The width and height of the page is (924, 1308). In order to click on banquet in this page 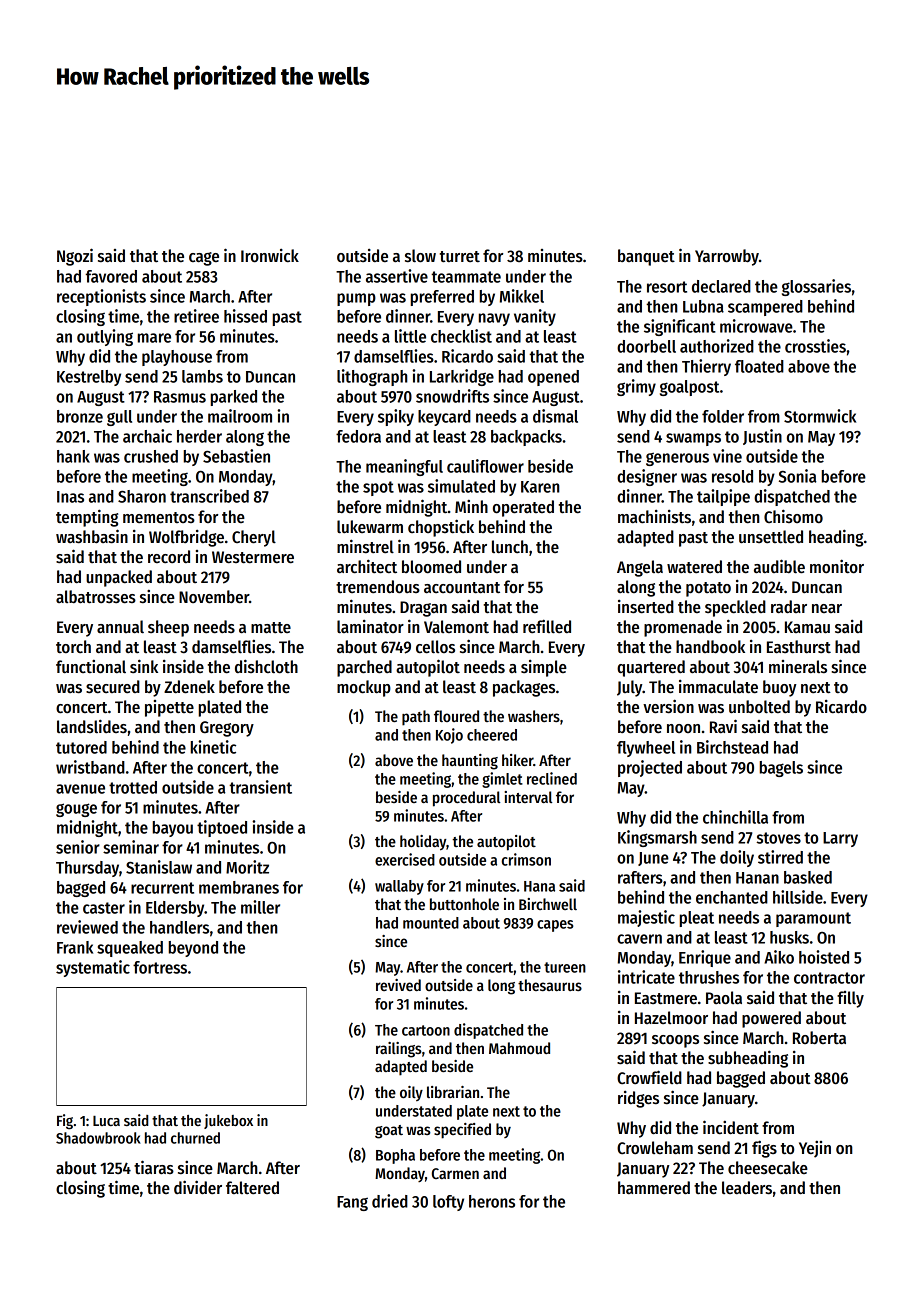, I will do `click(646, 257)`.
